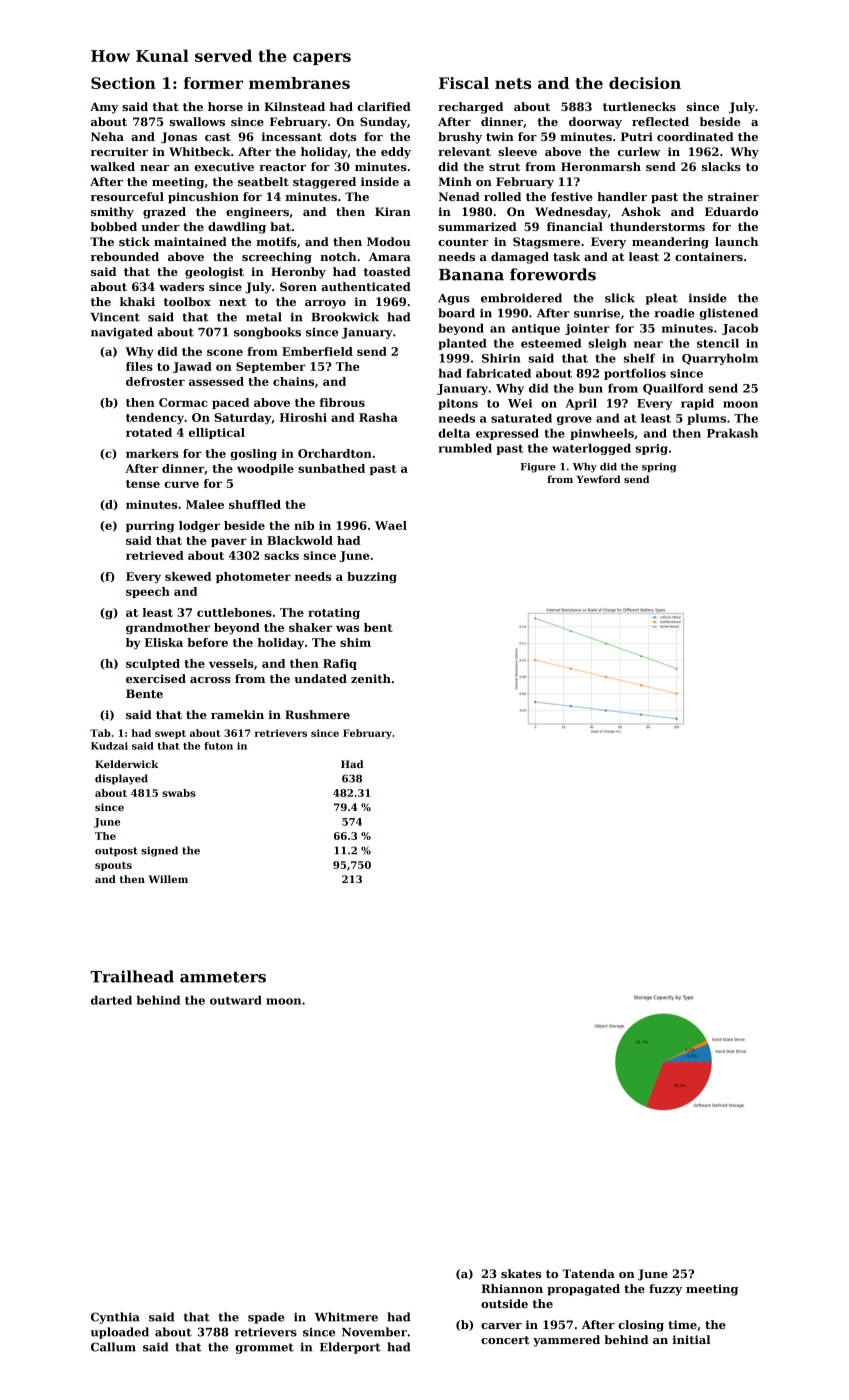 This screenshot has width=849, height=1400. I want to click on outward, so click(236, 1000).
